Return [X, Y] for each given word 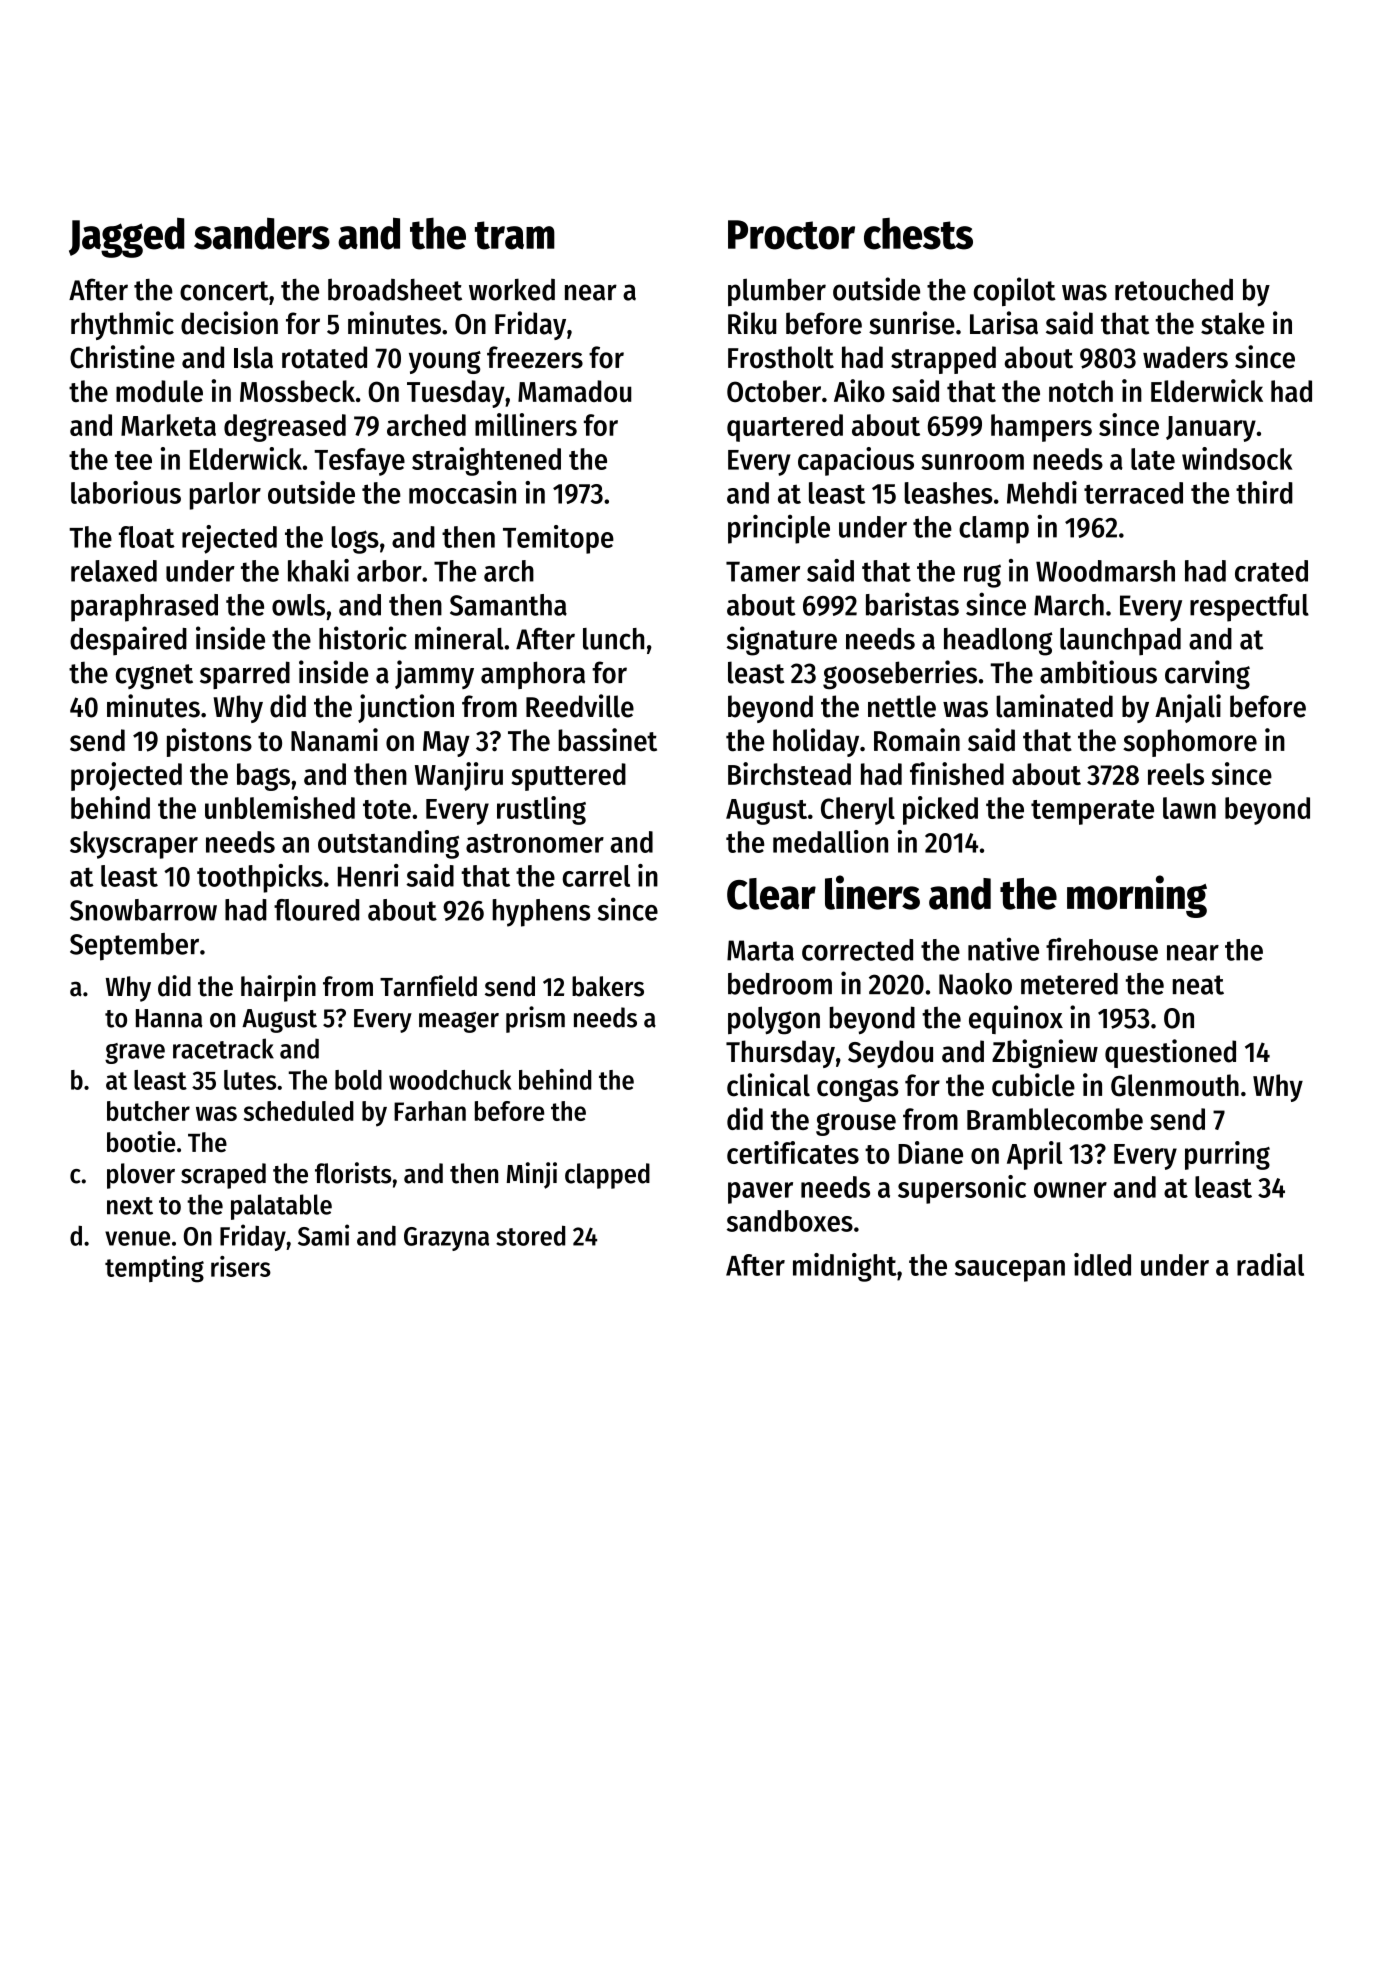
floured [316, 910]
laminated [1054, 706]
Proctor [791, 235]
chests [918, 234]
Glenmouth [1175, 1085]
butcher [148, 1111]
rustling [541, 810]
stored [530, 1235]
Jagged [126, 237]
